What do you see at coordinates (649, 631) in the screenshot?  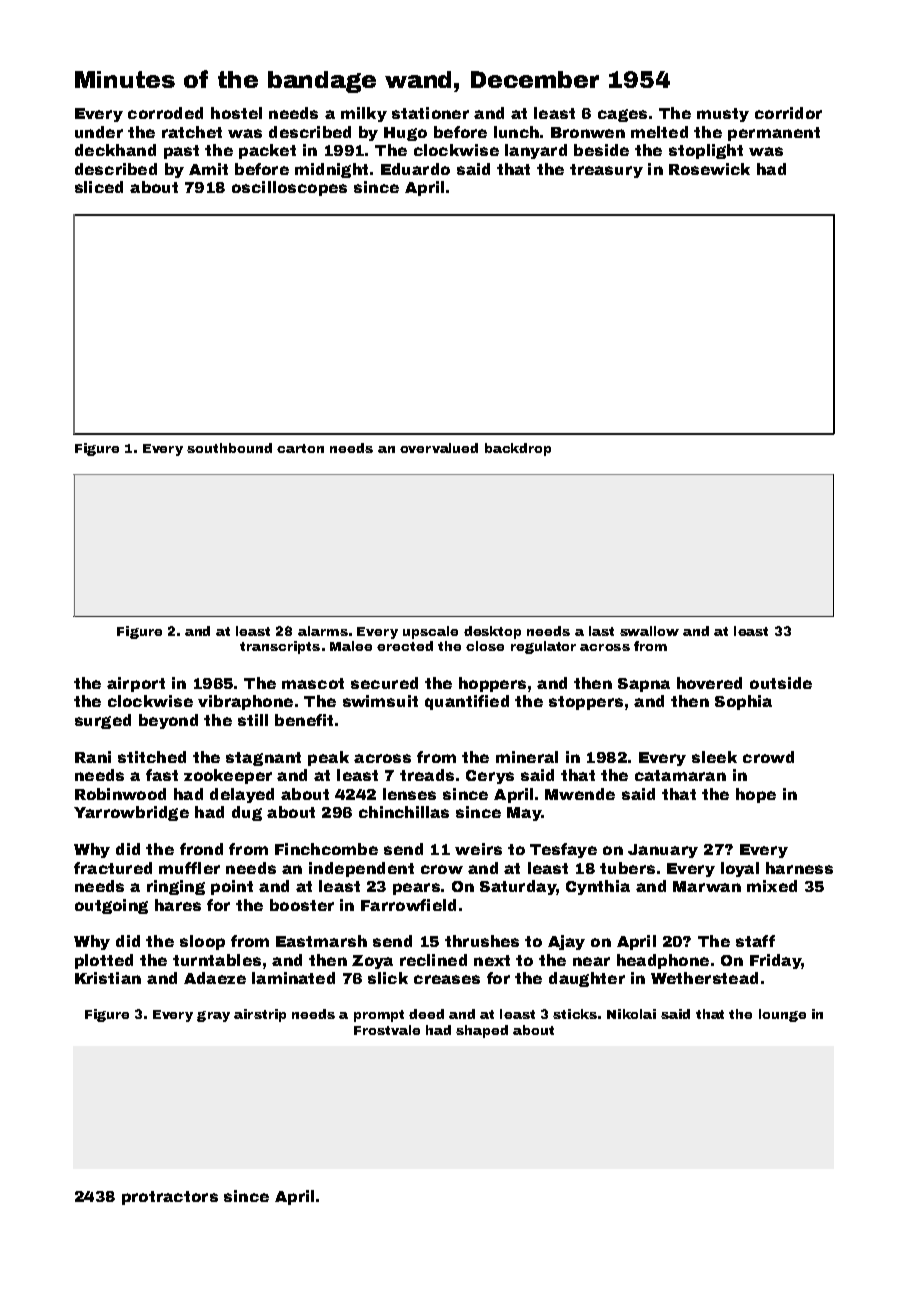 I see `swallow` at bounding box center [649, 631].
